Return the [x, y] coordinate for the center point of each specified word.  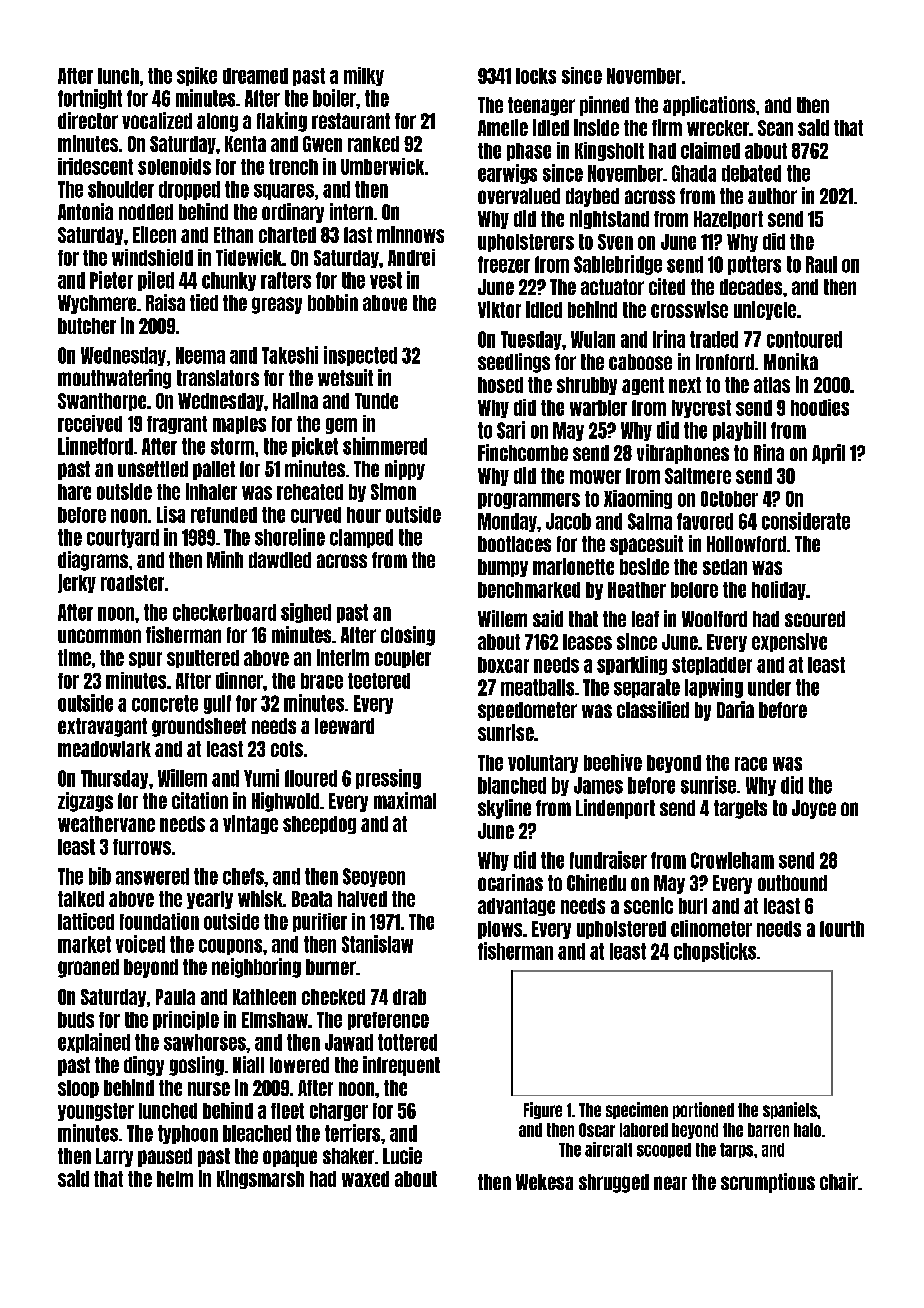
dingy [144, 1066]
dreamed [255, 76]
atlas [772, 385]
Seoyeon [374, 877]
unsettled [153, 469]
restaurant [351, 121]
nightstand [609, 219]
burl [693, 906]
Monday [507, 522]
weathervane [106, 824]
